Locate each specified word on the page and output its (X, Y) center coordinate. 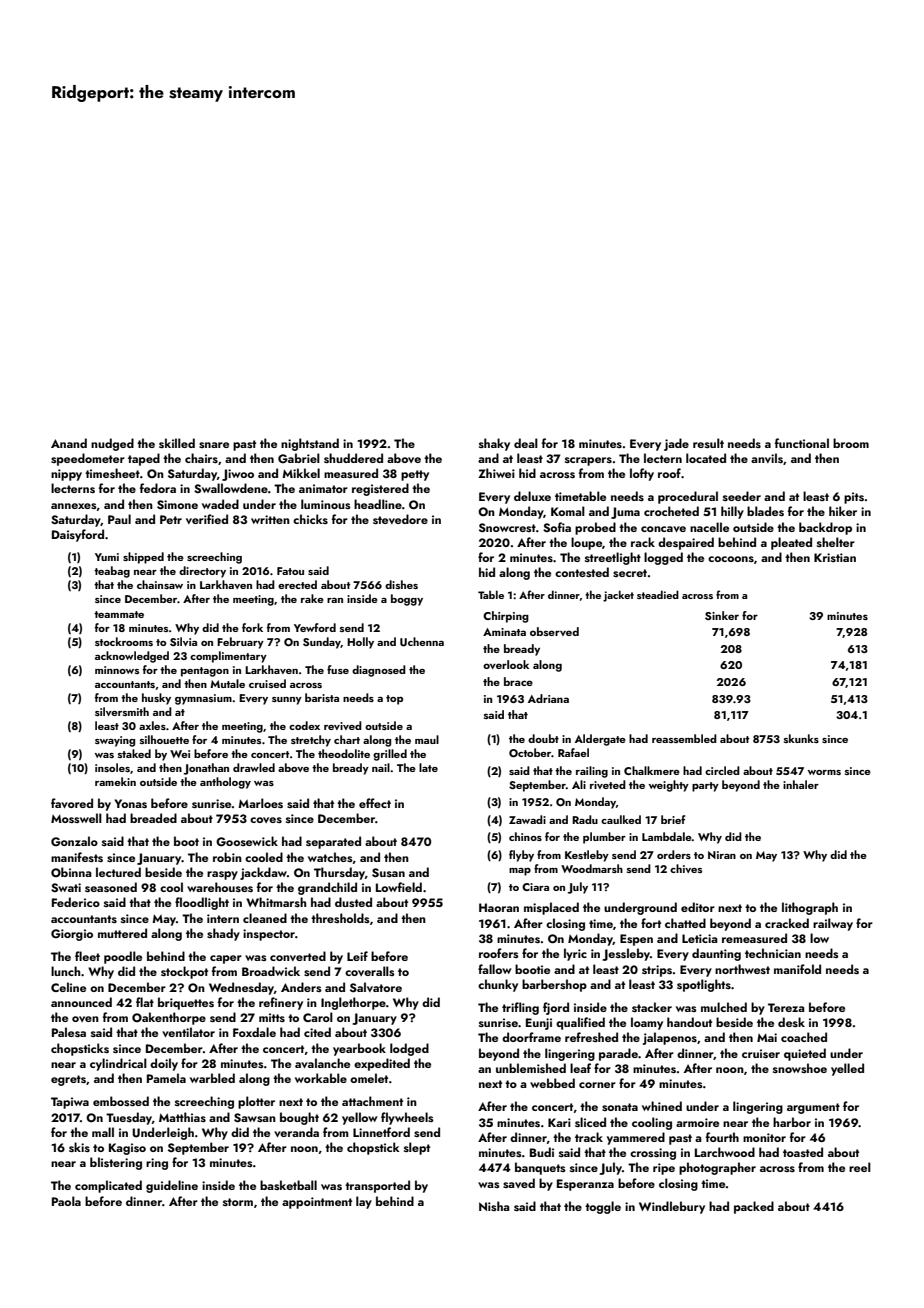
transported (377, 1186)
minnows (117, 670)
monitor (764, 1137)
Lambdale (667, 836)
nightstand (310, 444)
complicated (108, 1186)
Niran (722, 855)
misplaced (551, 908)
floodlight (202, 903)
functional (802, 443)
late (428, 767)
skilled (177, 443)
